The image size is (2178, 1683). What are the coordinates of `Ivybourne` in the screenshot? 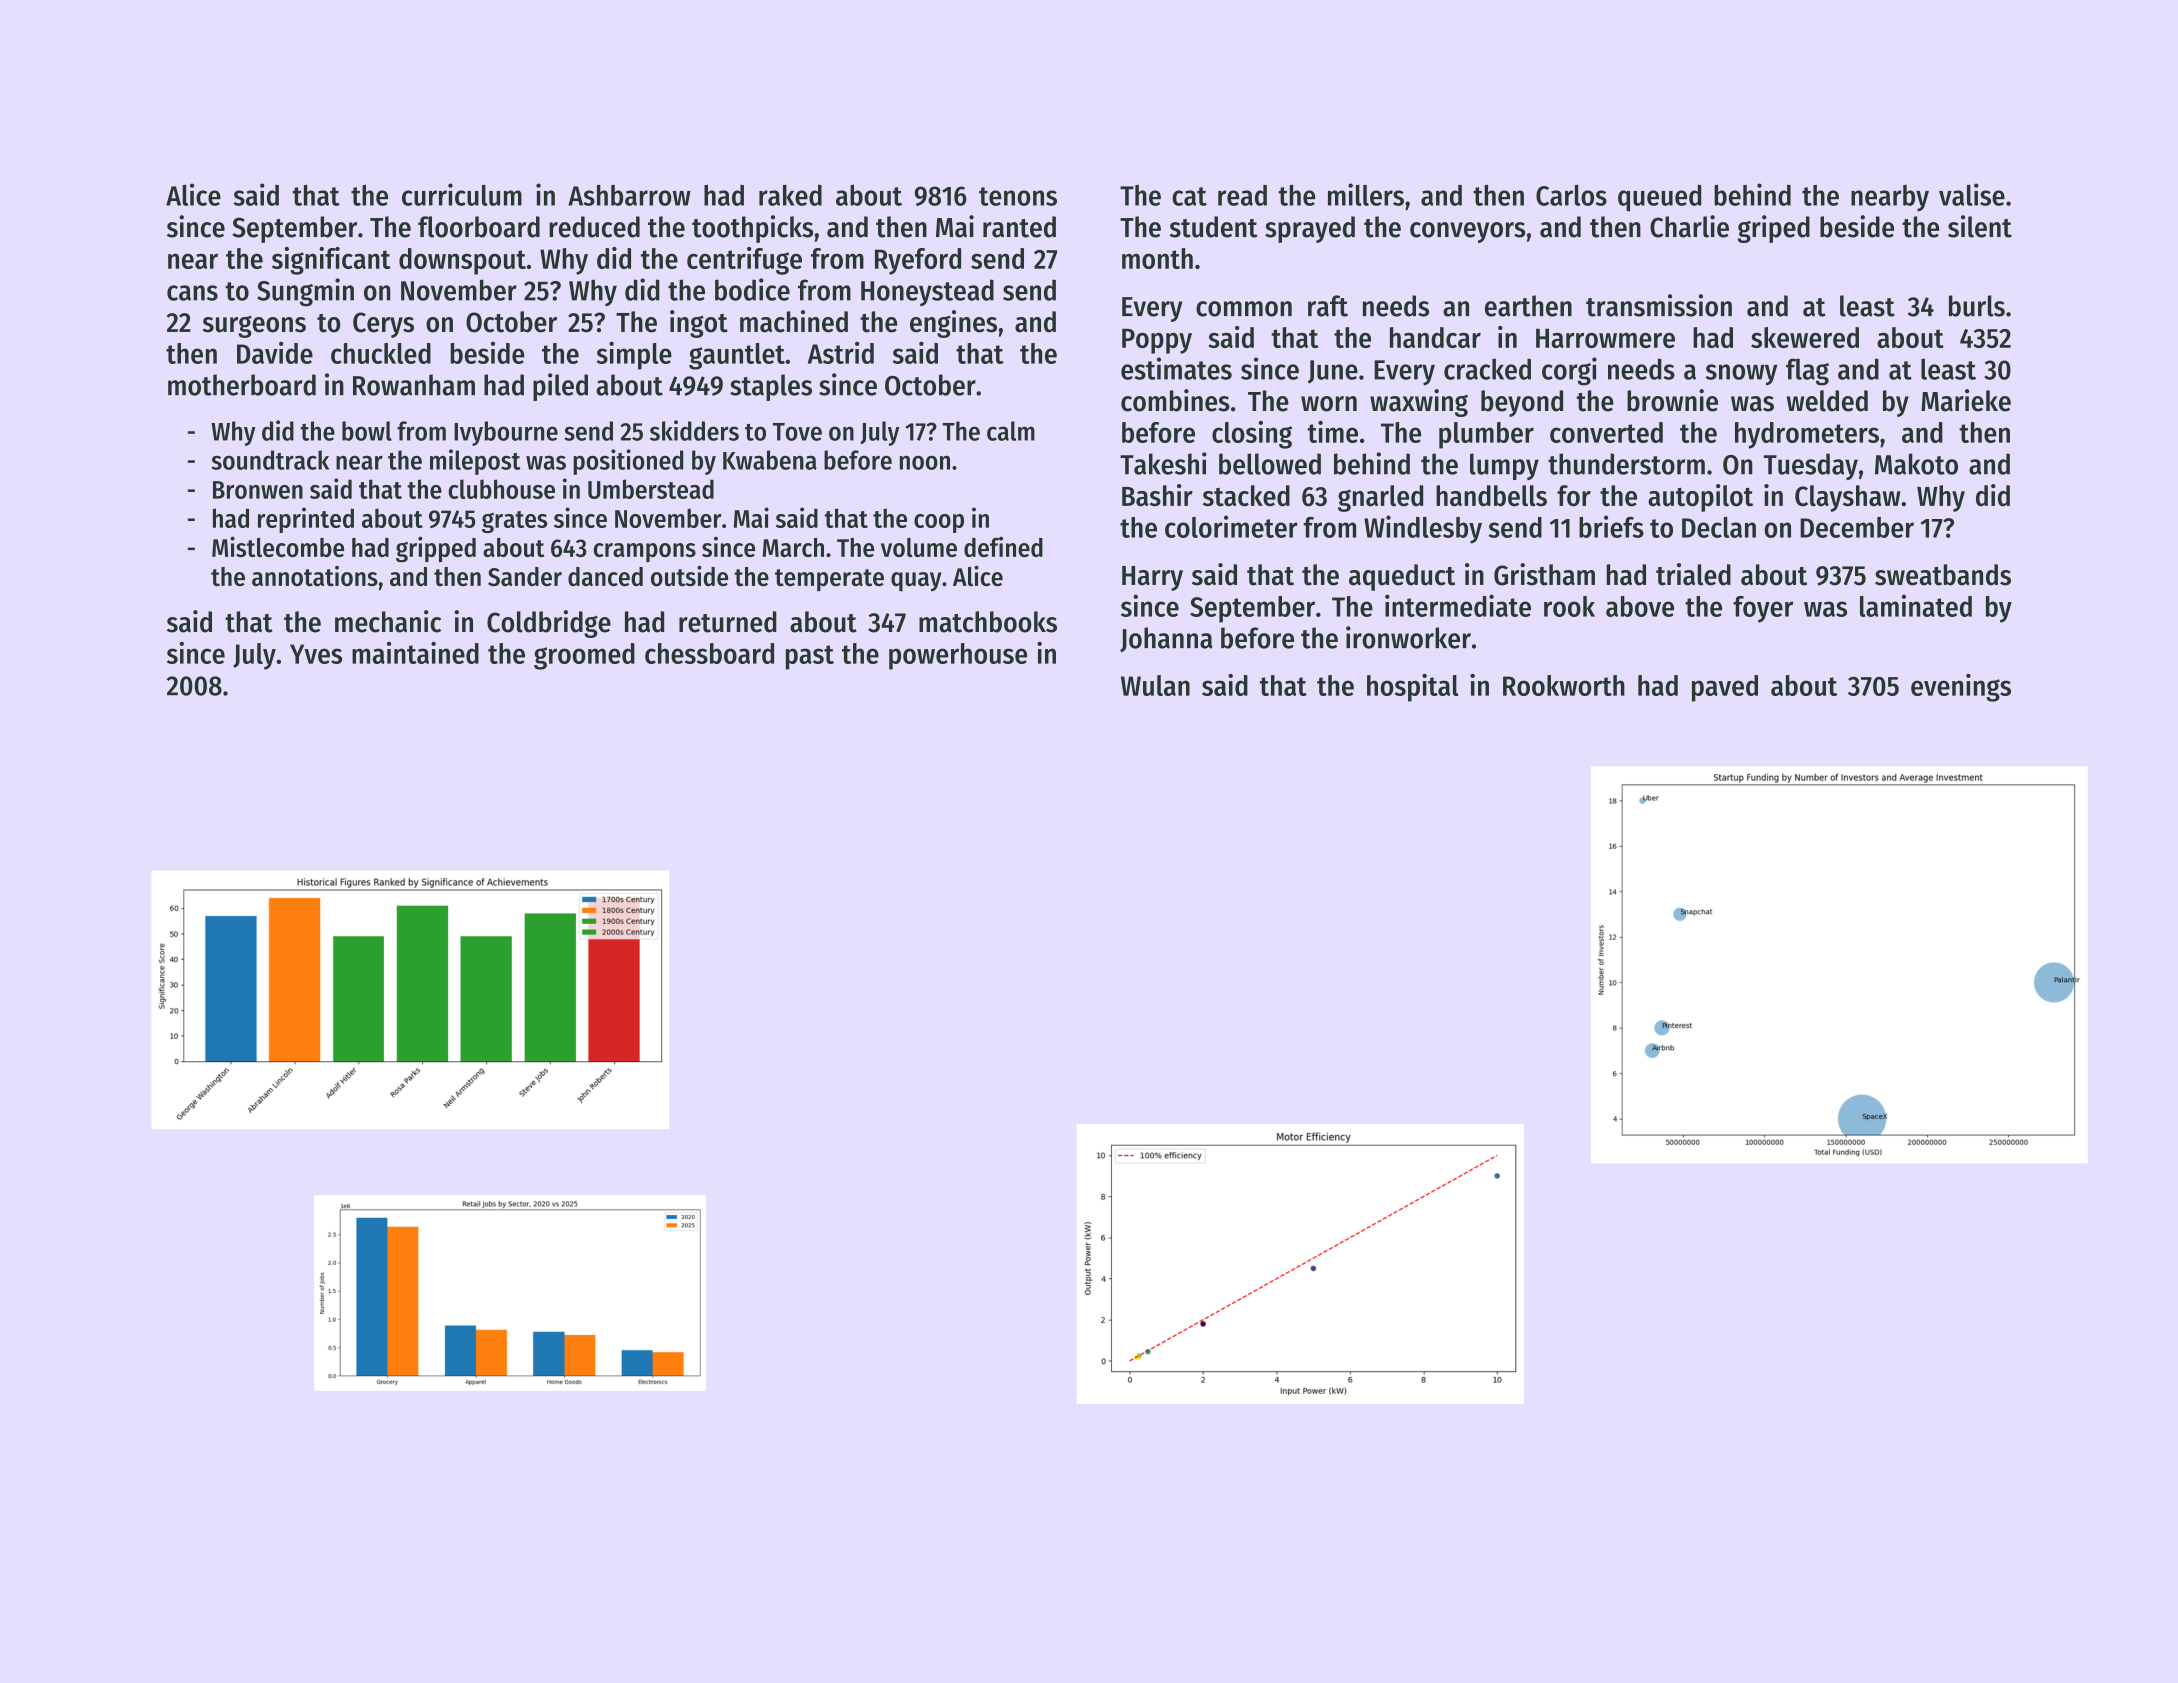 It's located at (506, 433).
